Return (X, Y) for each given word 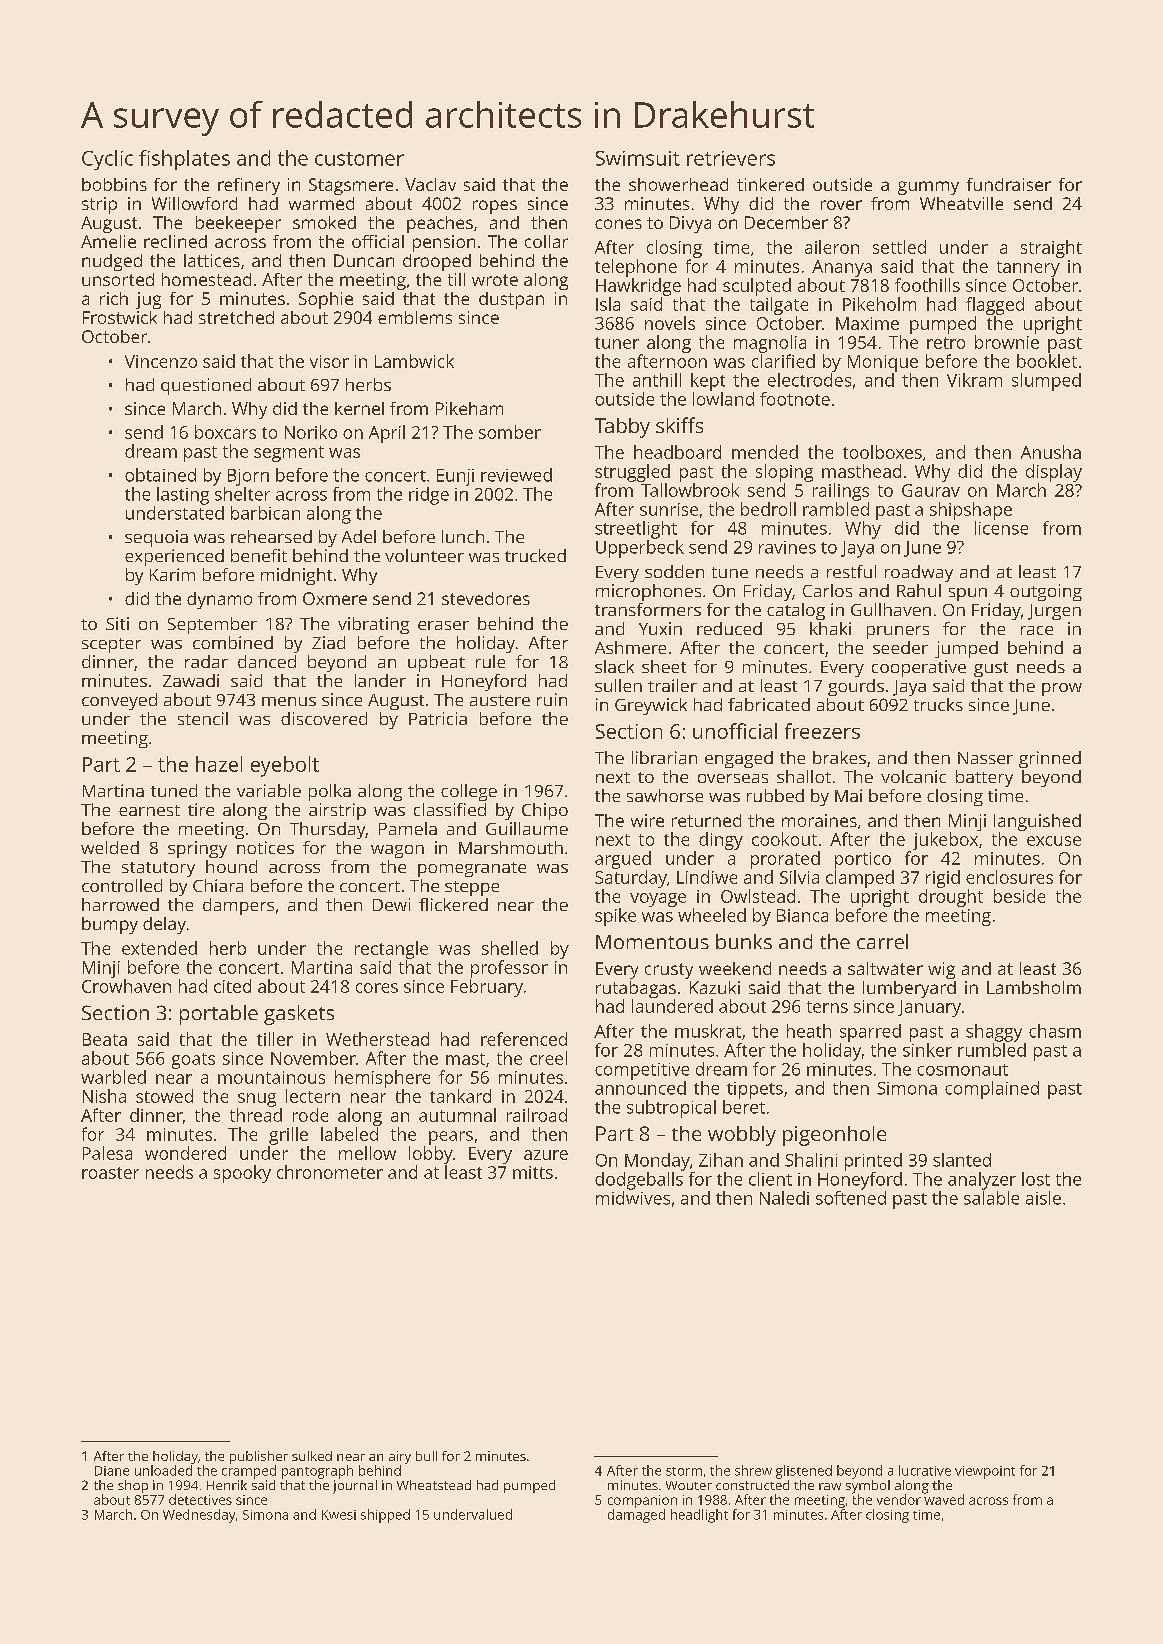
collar (546, 241)
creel (548, 1058)
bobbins (114, 184)
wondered (185, 1153)
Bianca (802, 915)
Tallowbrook (690, 490)
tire (201, 809)
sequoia (156, 538)
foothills (927, 285)
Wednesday (199, 1516)
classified (450, 809)
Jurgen (1054, 612)
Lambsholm (1034, 987)
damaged (636, 1516)
